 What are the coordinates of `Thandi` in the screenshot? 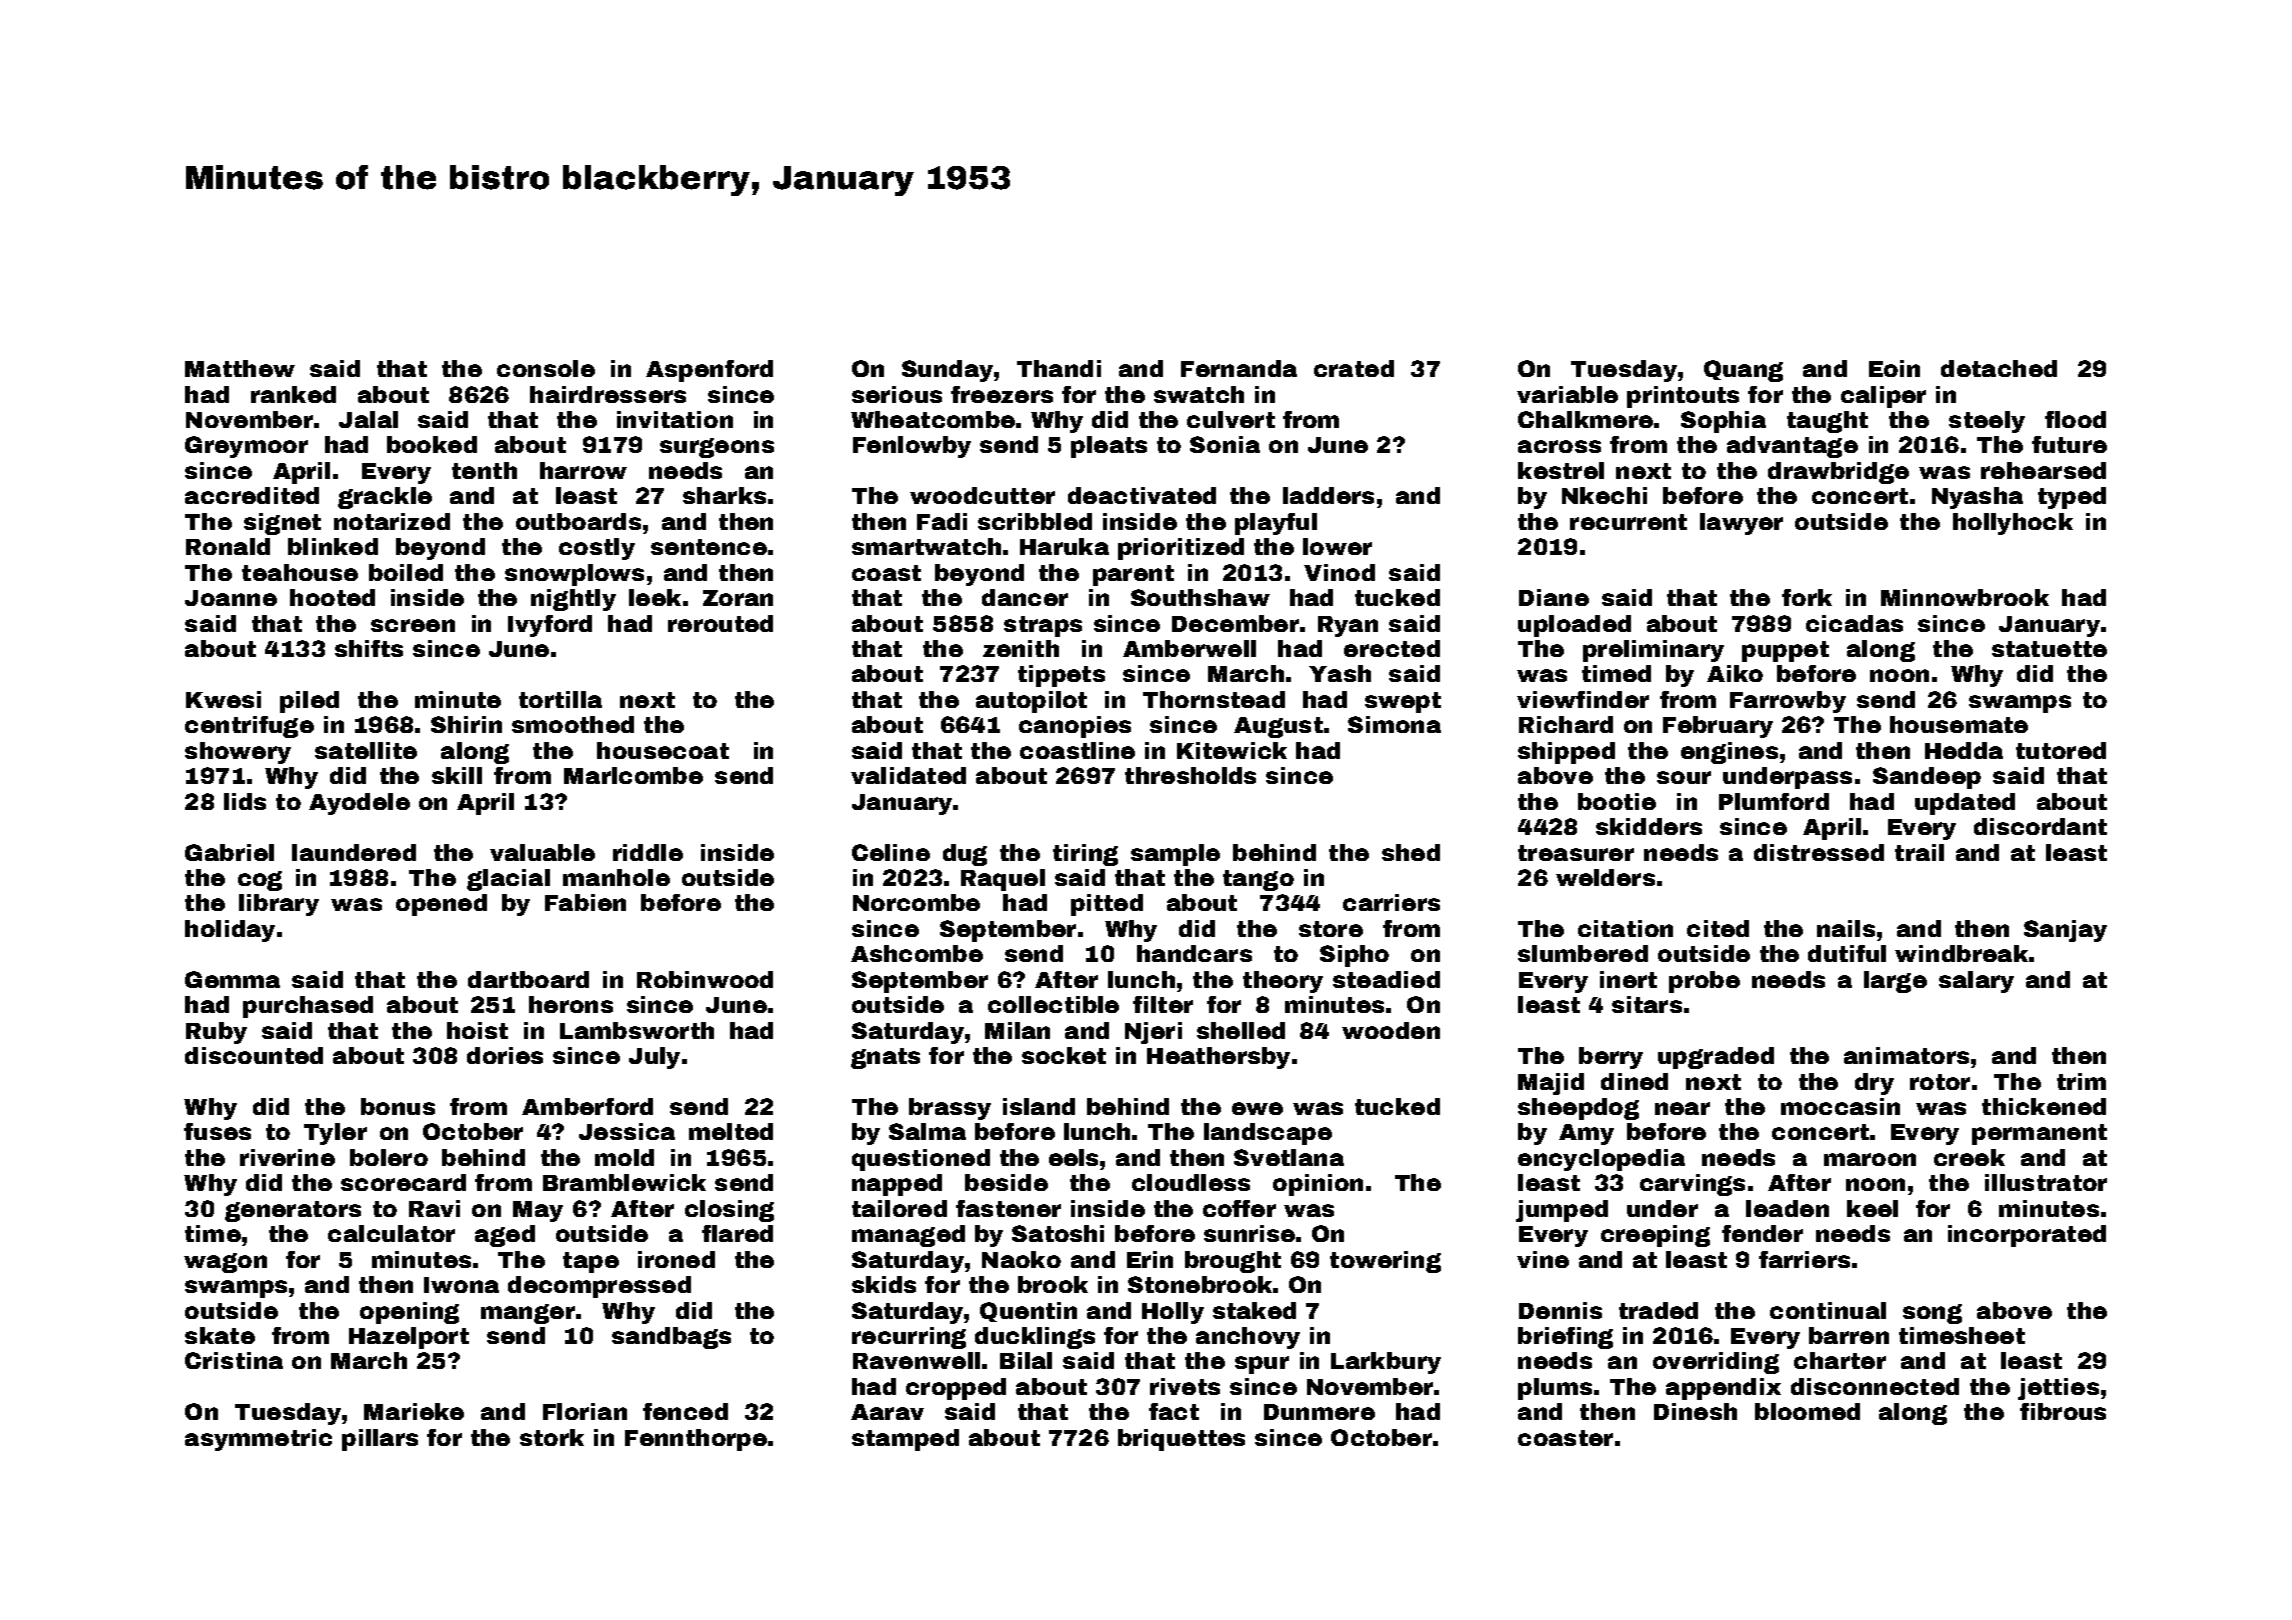 It's located at (1059, 368).
